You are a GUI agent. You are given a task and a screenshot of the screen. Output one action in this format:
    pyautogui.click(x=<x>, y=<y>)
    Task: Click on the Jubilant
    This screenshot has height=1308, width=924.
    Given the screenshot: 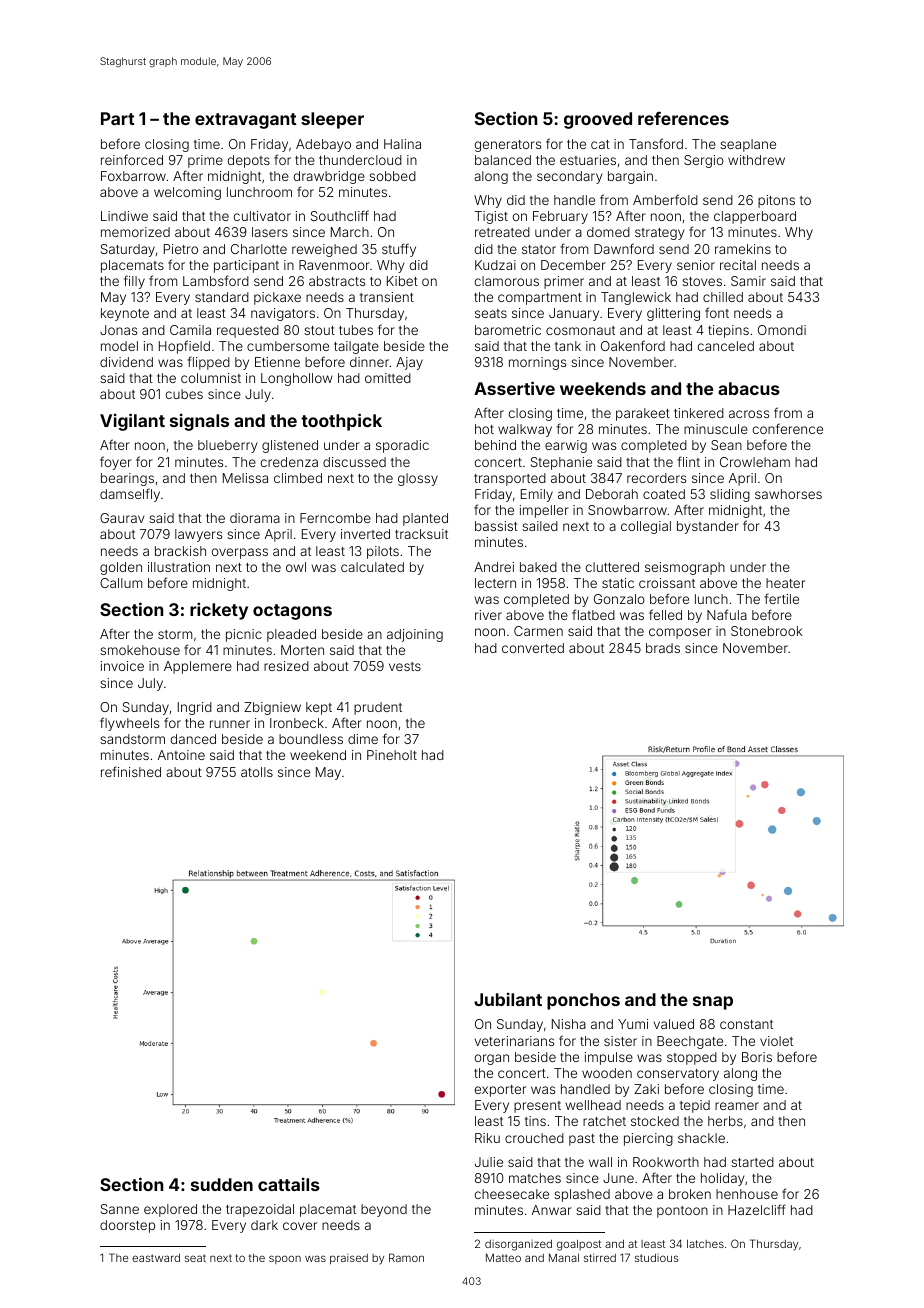 What is the action you would take?
    pyautogui.click(x=508, y=999)
